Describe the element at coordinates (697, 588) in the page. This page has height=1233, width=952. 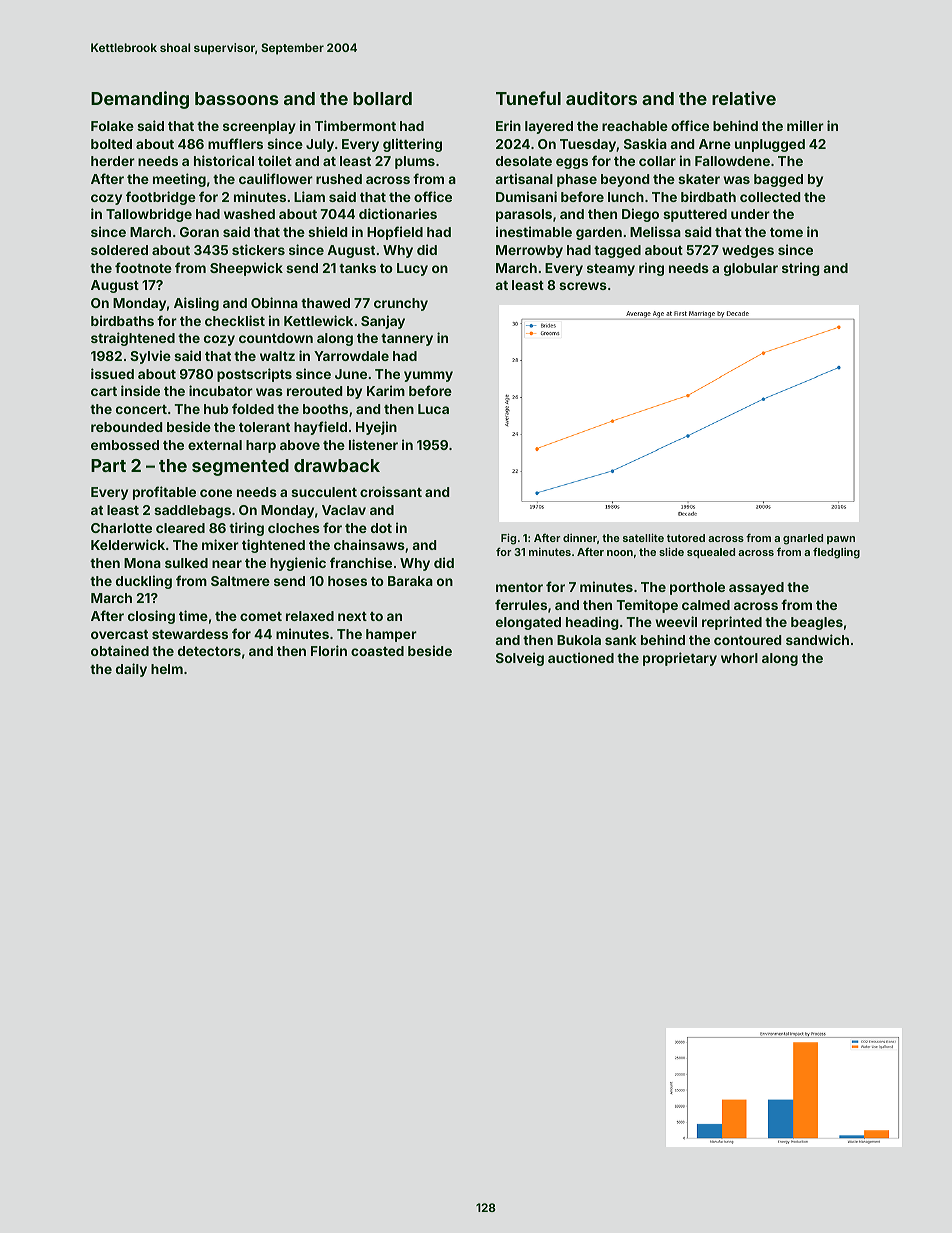
I see `porthole` at that location.
